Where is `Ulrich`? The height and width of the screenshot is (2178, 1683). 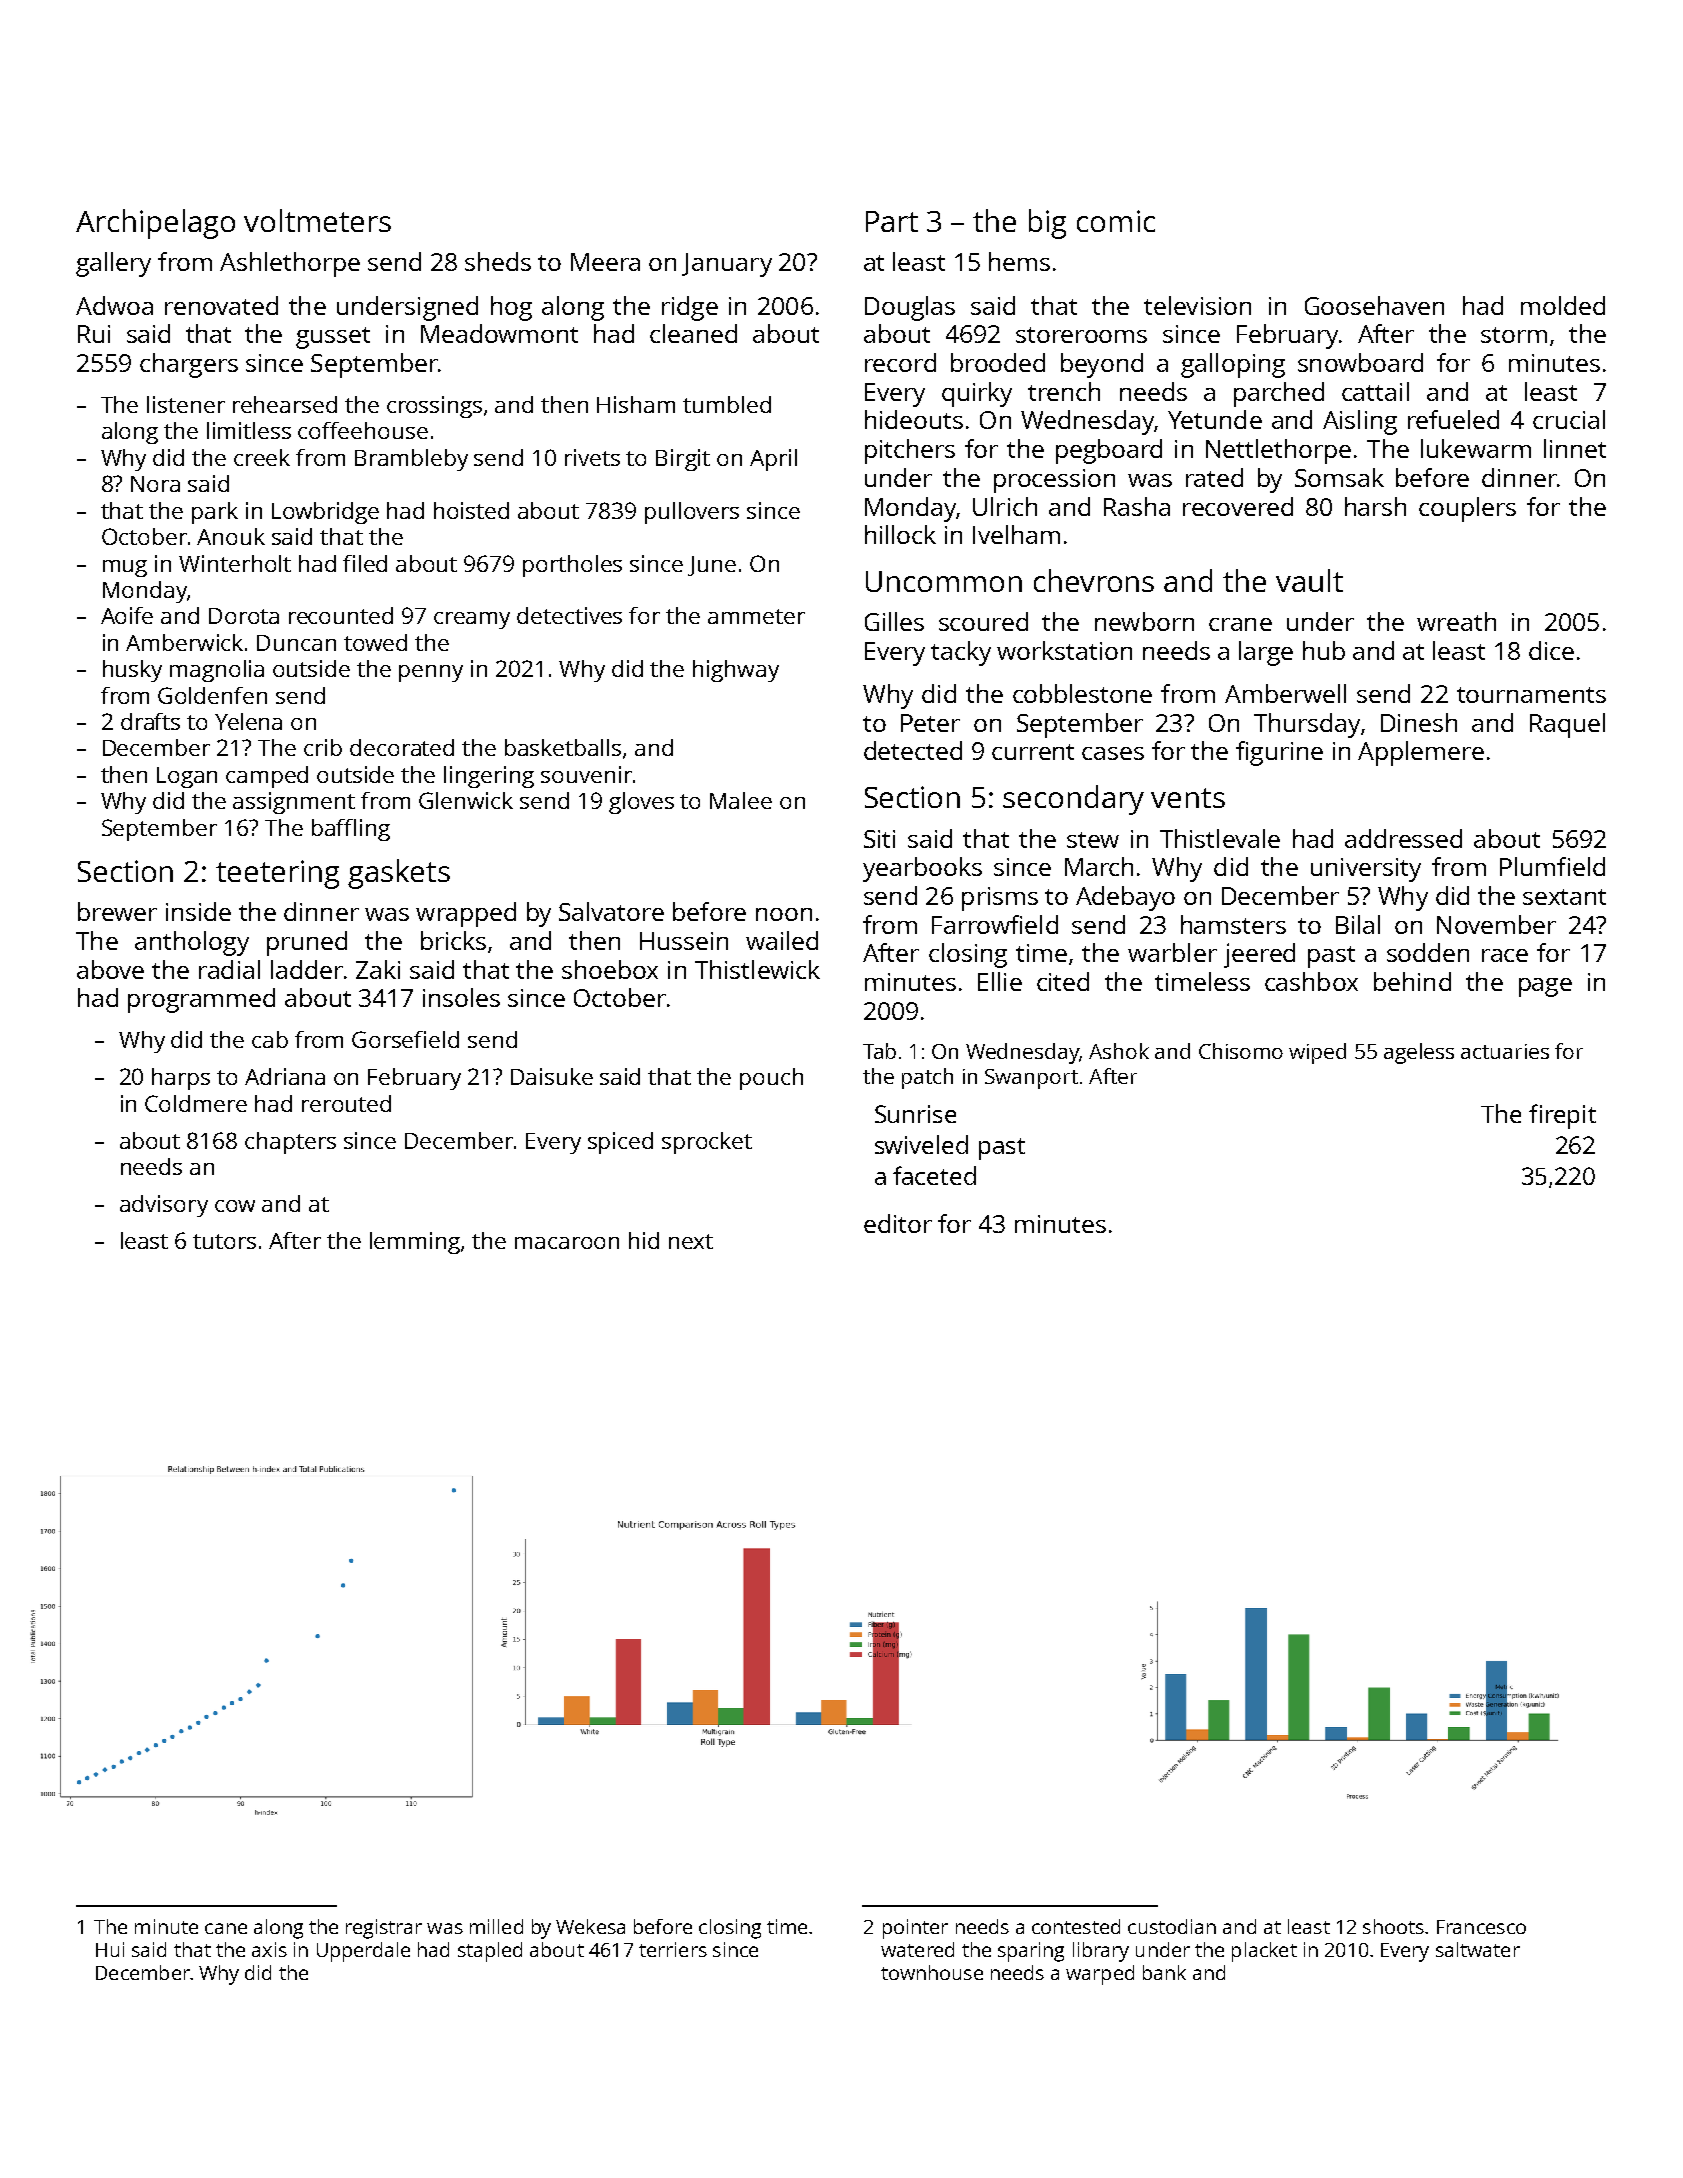
Ulrich is located at coordinates (1005, 506).
